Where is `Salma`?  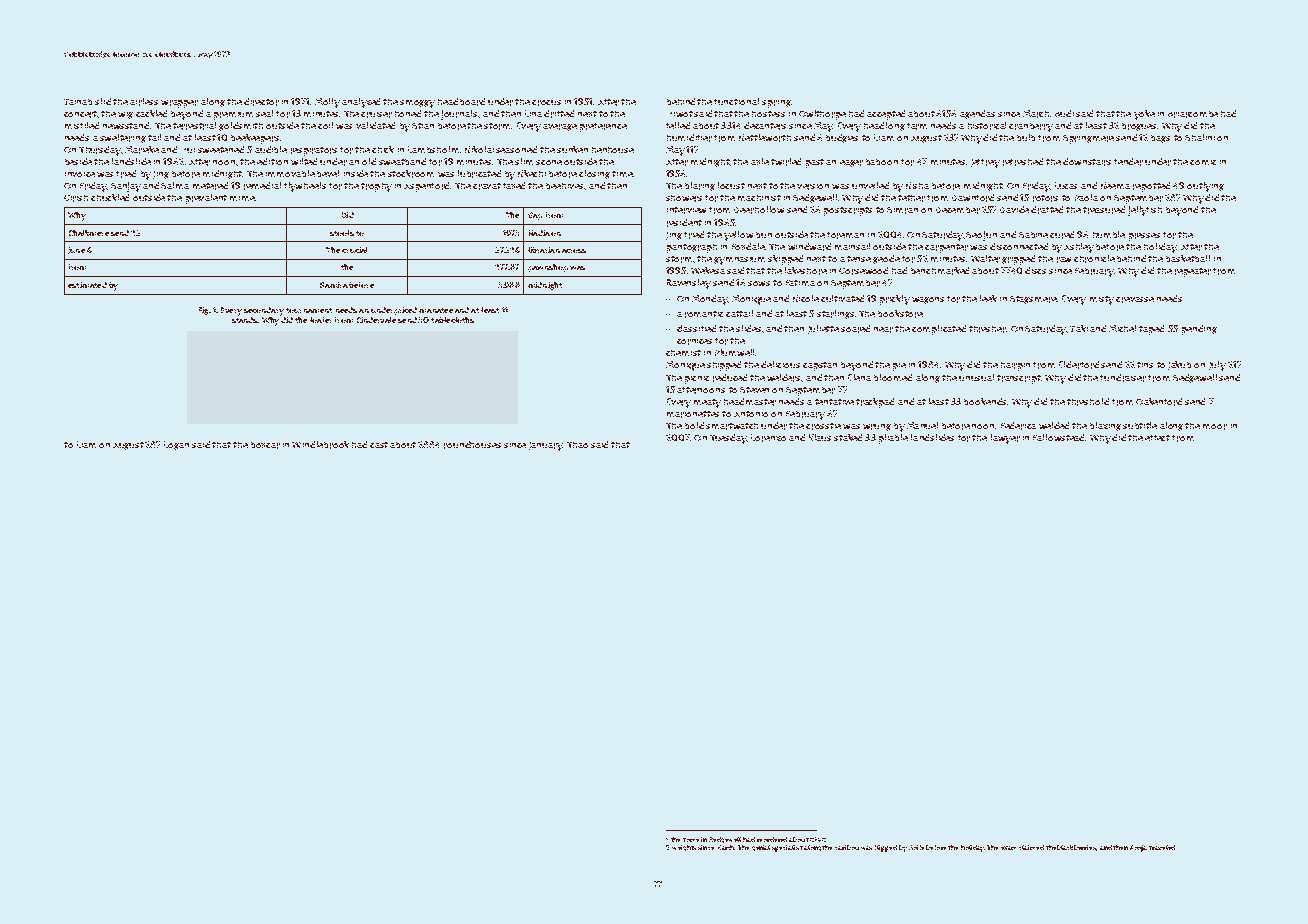 Salma is located at coordinates (175, 185).
